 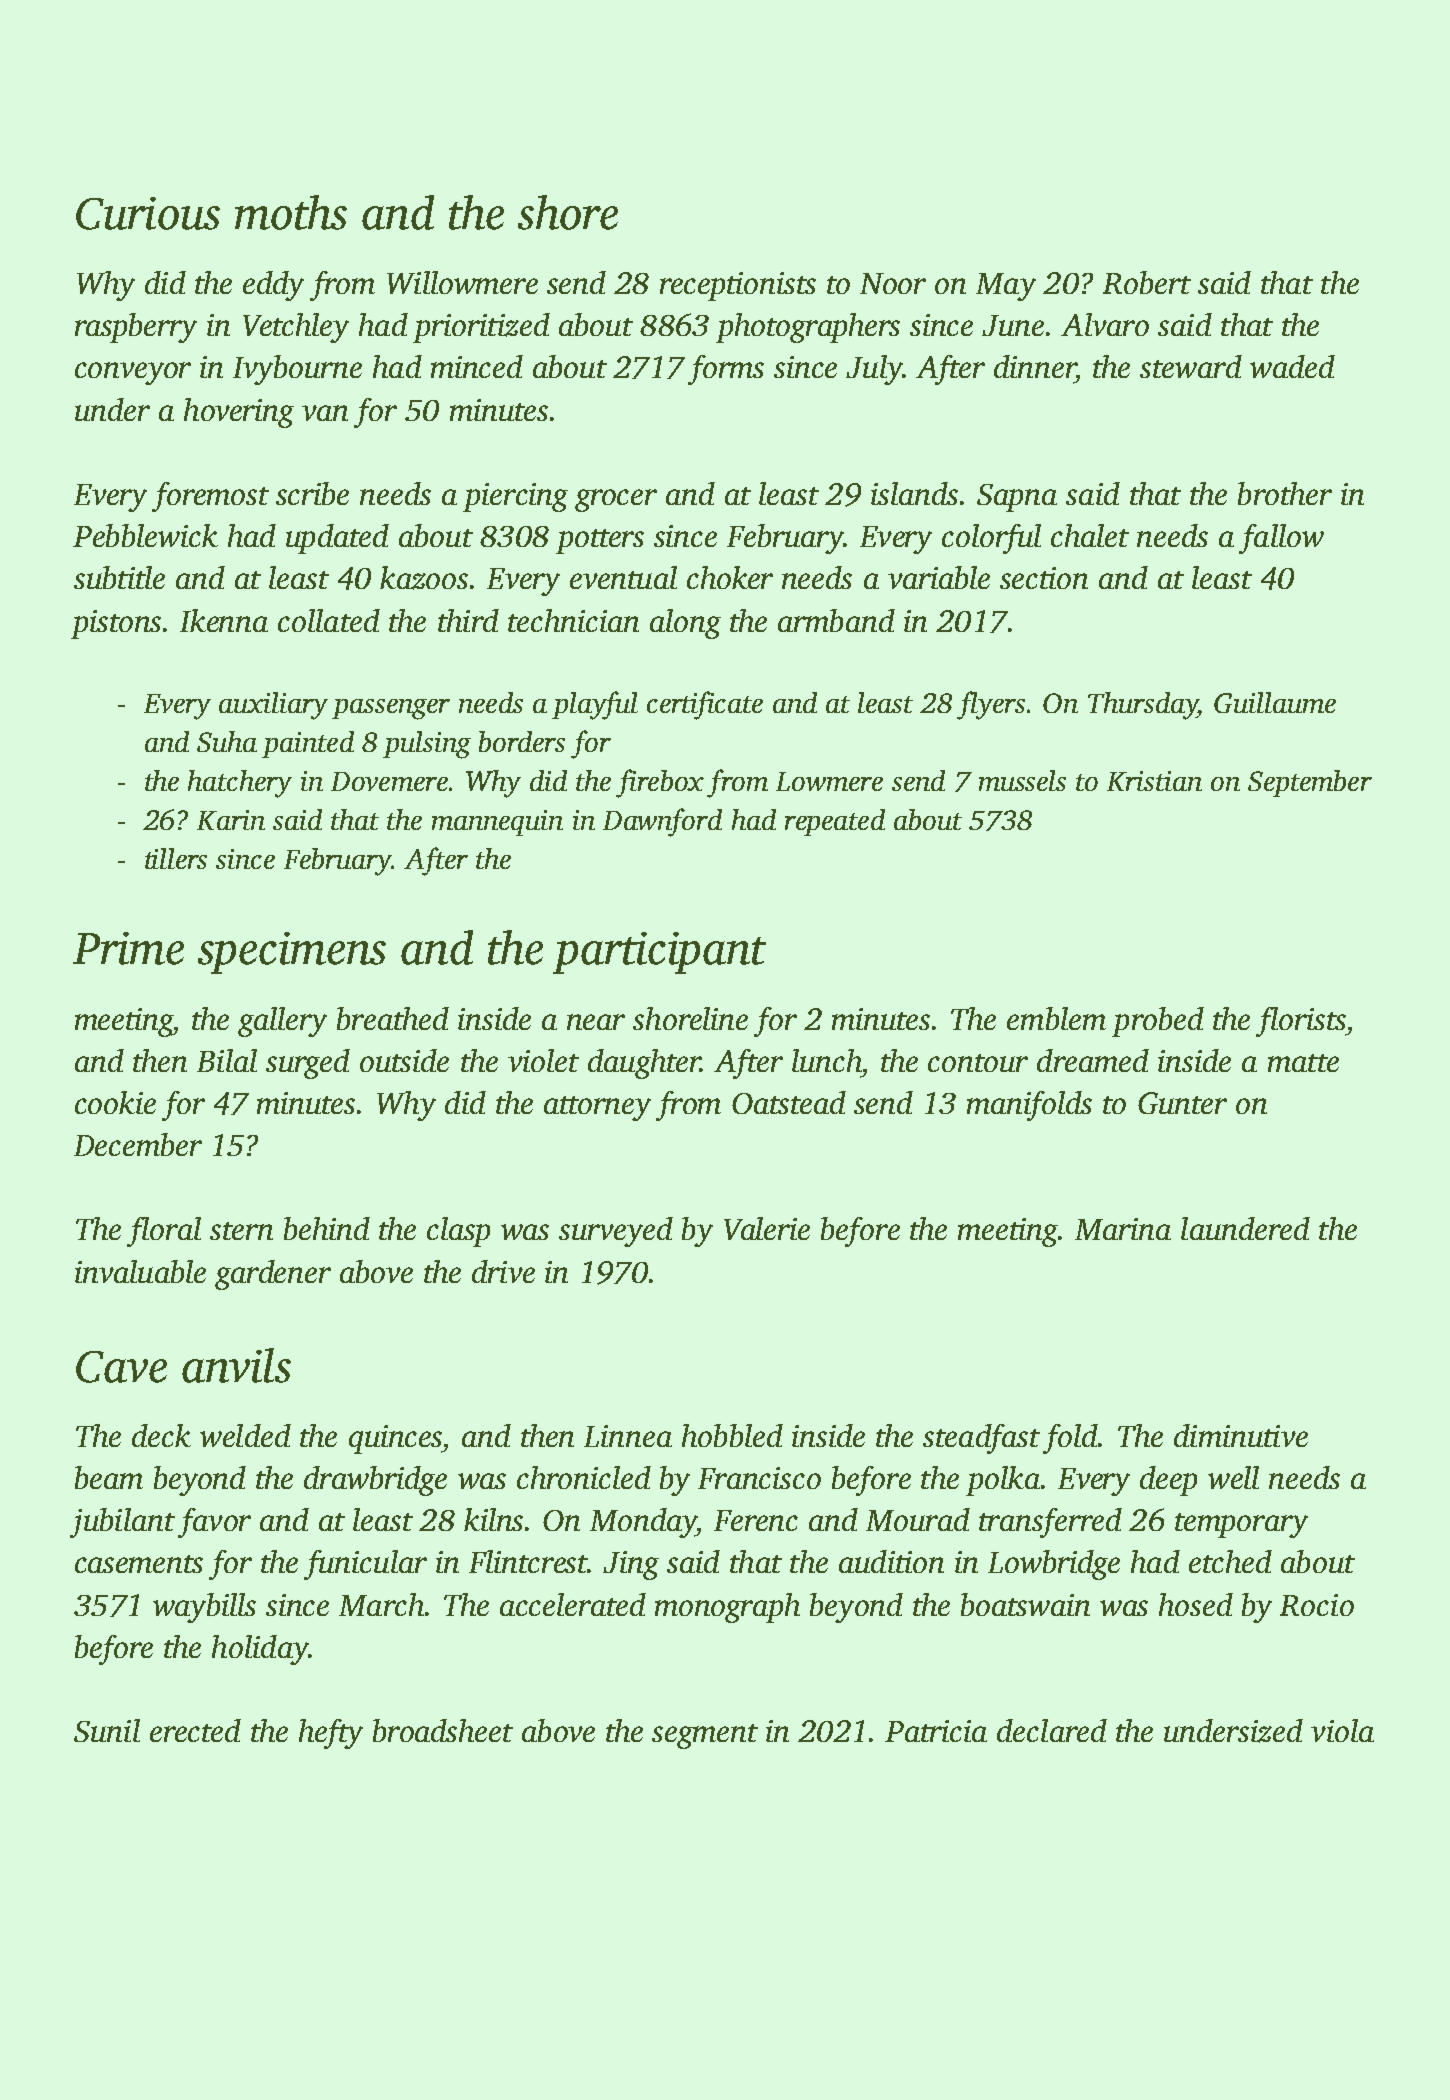 What do you see at coordinates (138, 1144) in the image?
I see `December` at bounding box center [138, 1144].
